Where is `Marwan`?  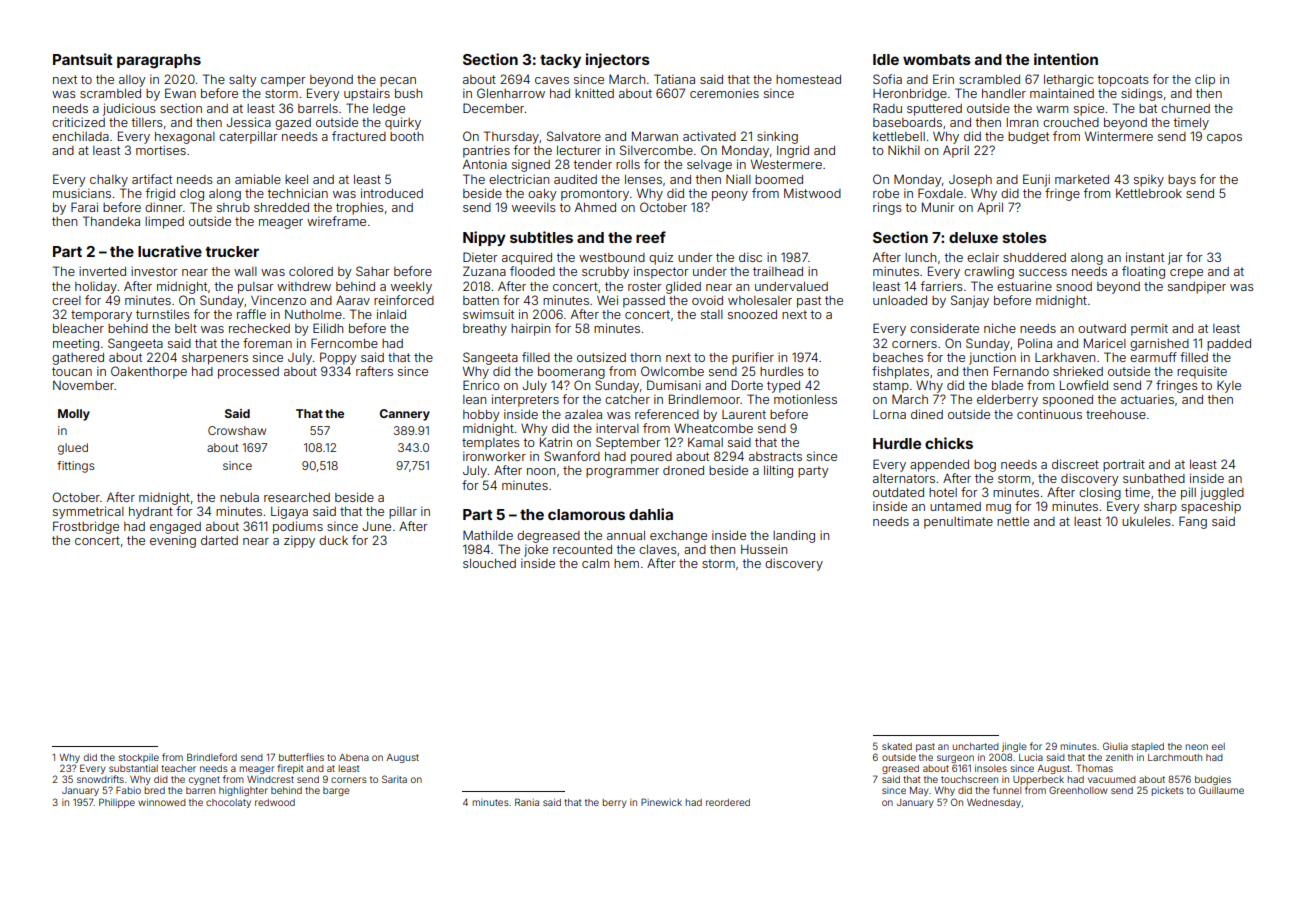
Marwan is located at coordinates (655, 136).
